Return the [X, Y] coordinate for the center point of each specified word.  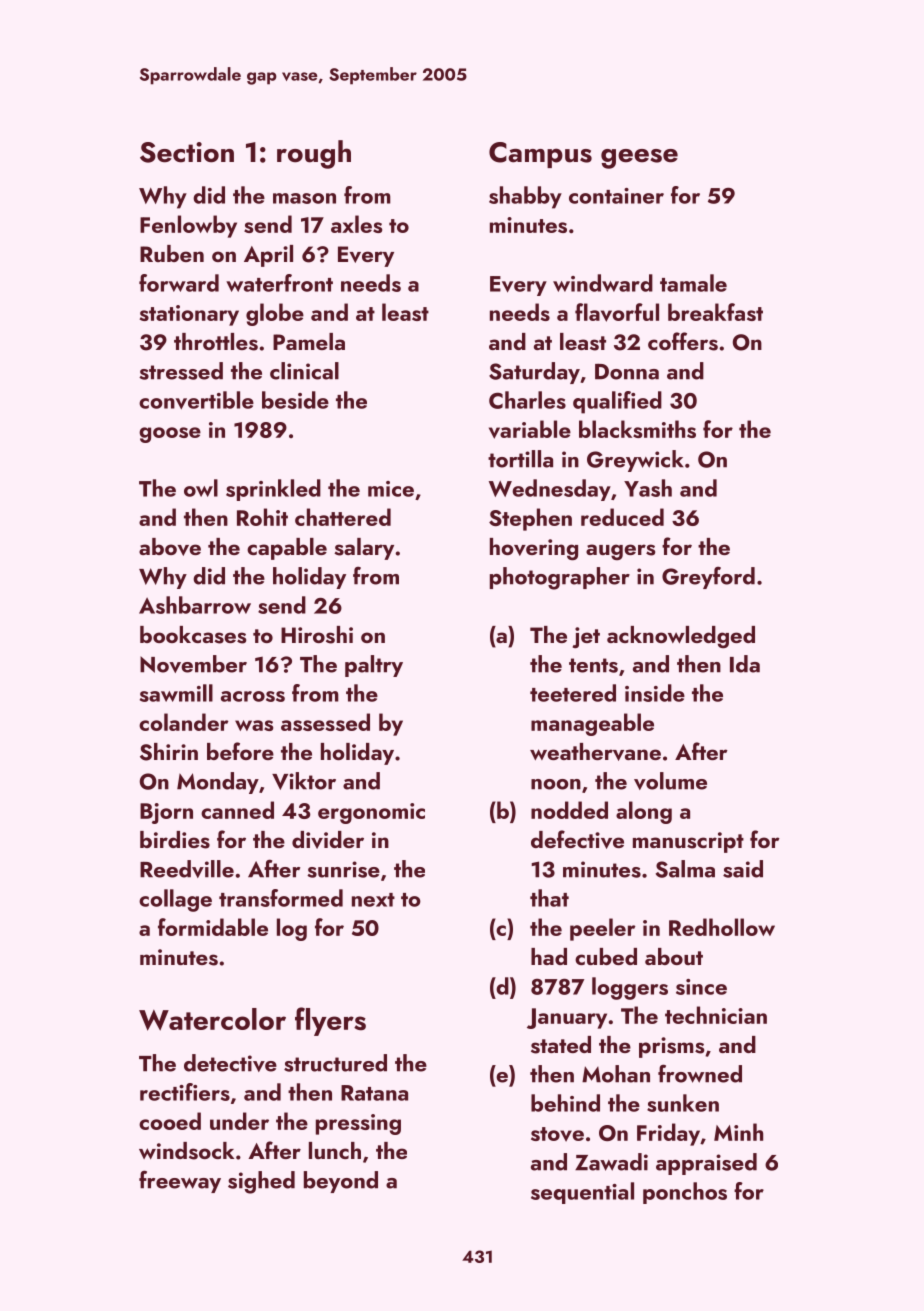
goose [170, 435]
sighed [261, 1182]
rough [314, 154]
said [743, 869]
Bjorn [166, 813]
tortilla [520, 459]
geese [639, 159]
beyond [341, 1182]
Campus [540, 155]
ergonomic [371, 813]
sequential [582, 1193]
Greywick [635, 461]
